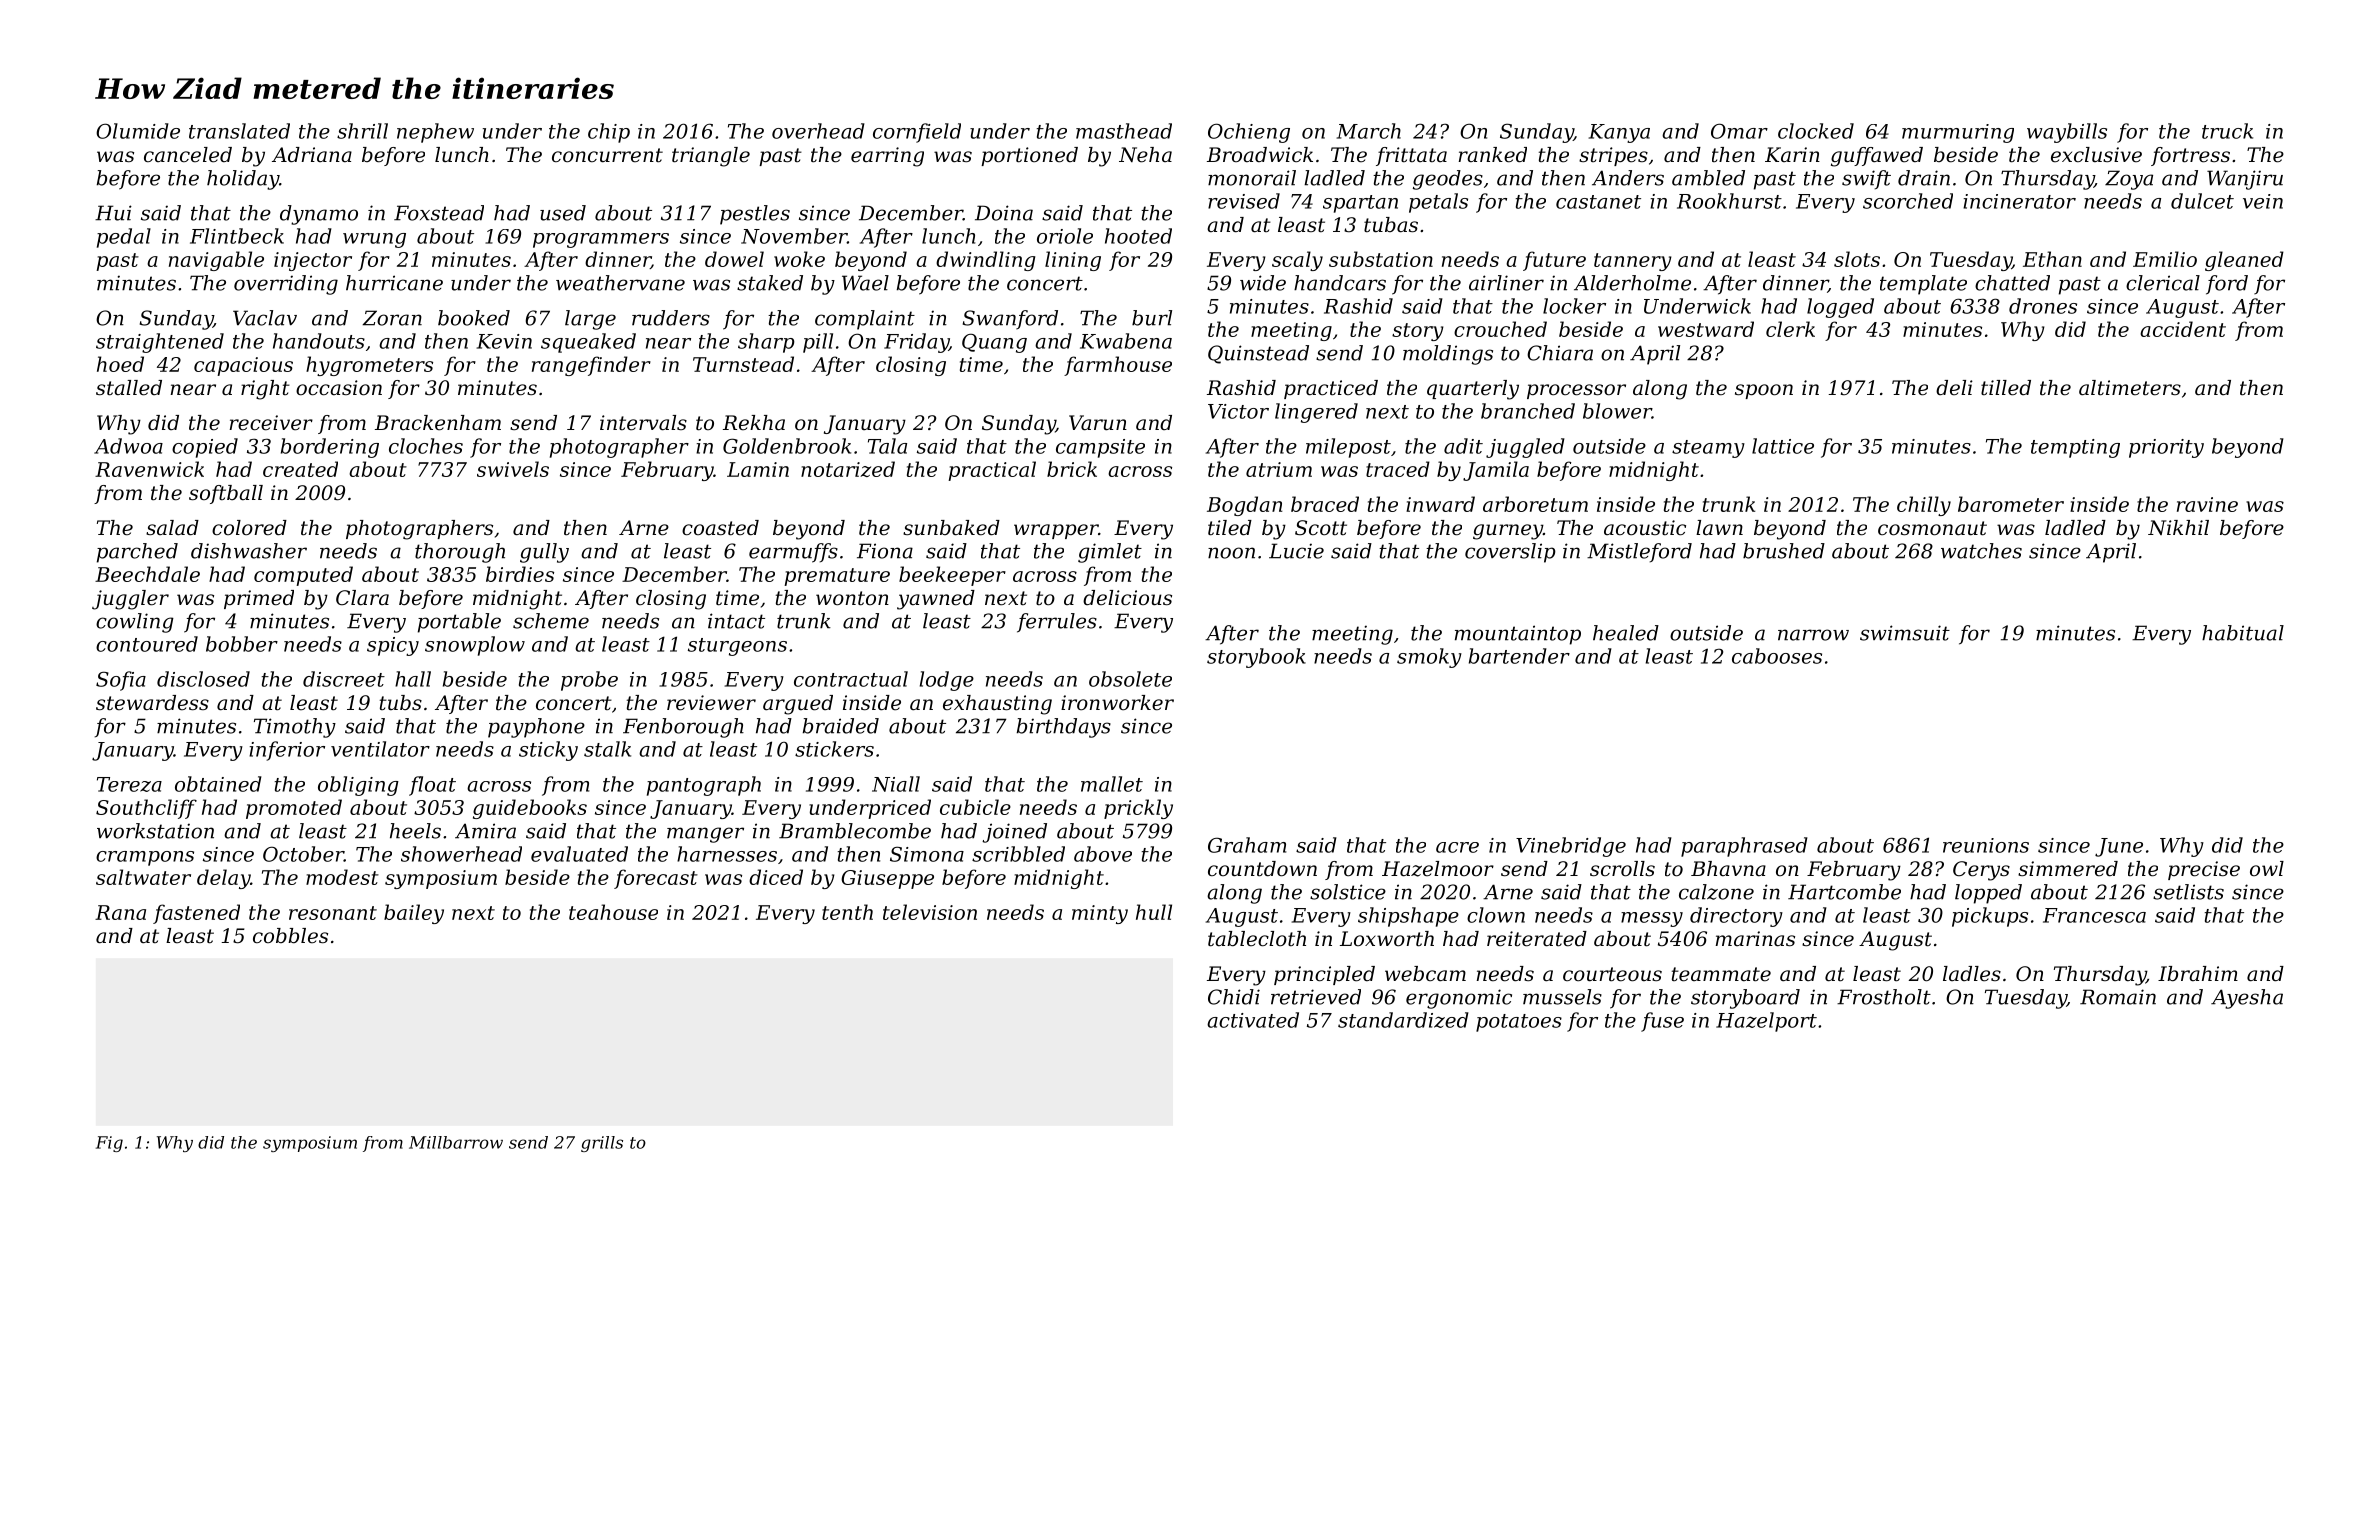  I want to click on promoted, so click(294, 809).
